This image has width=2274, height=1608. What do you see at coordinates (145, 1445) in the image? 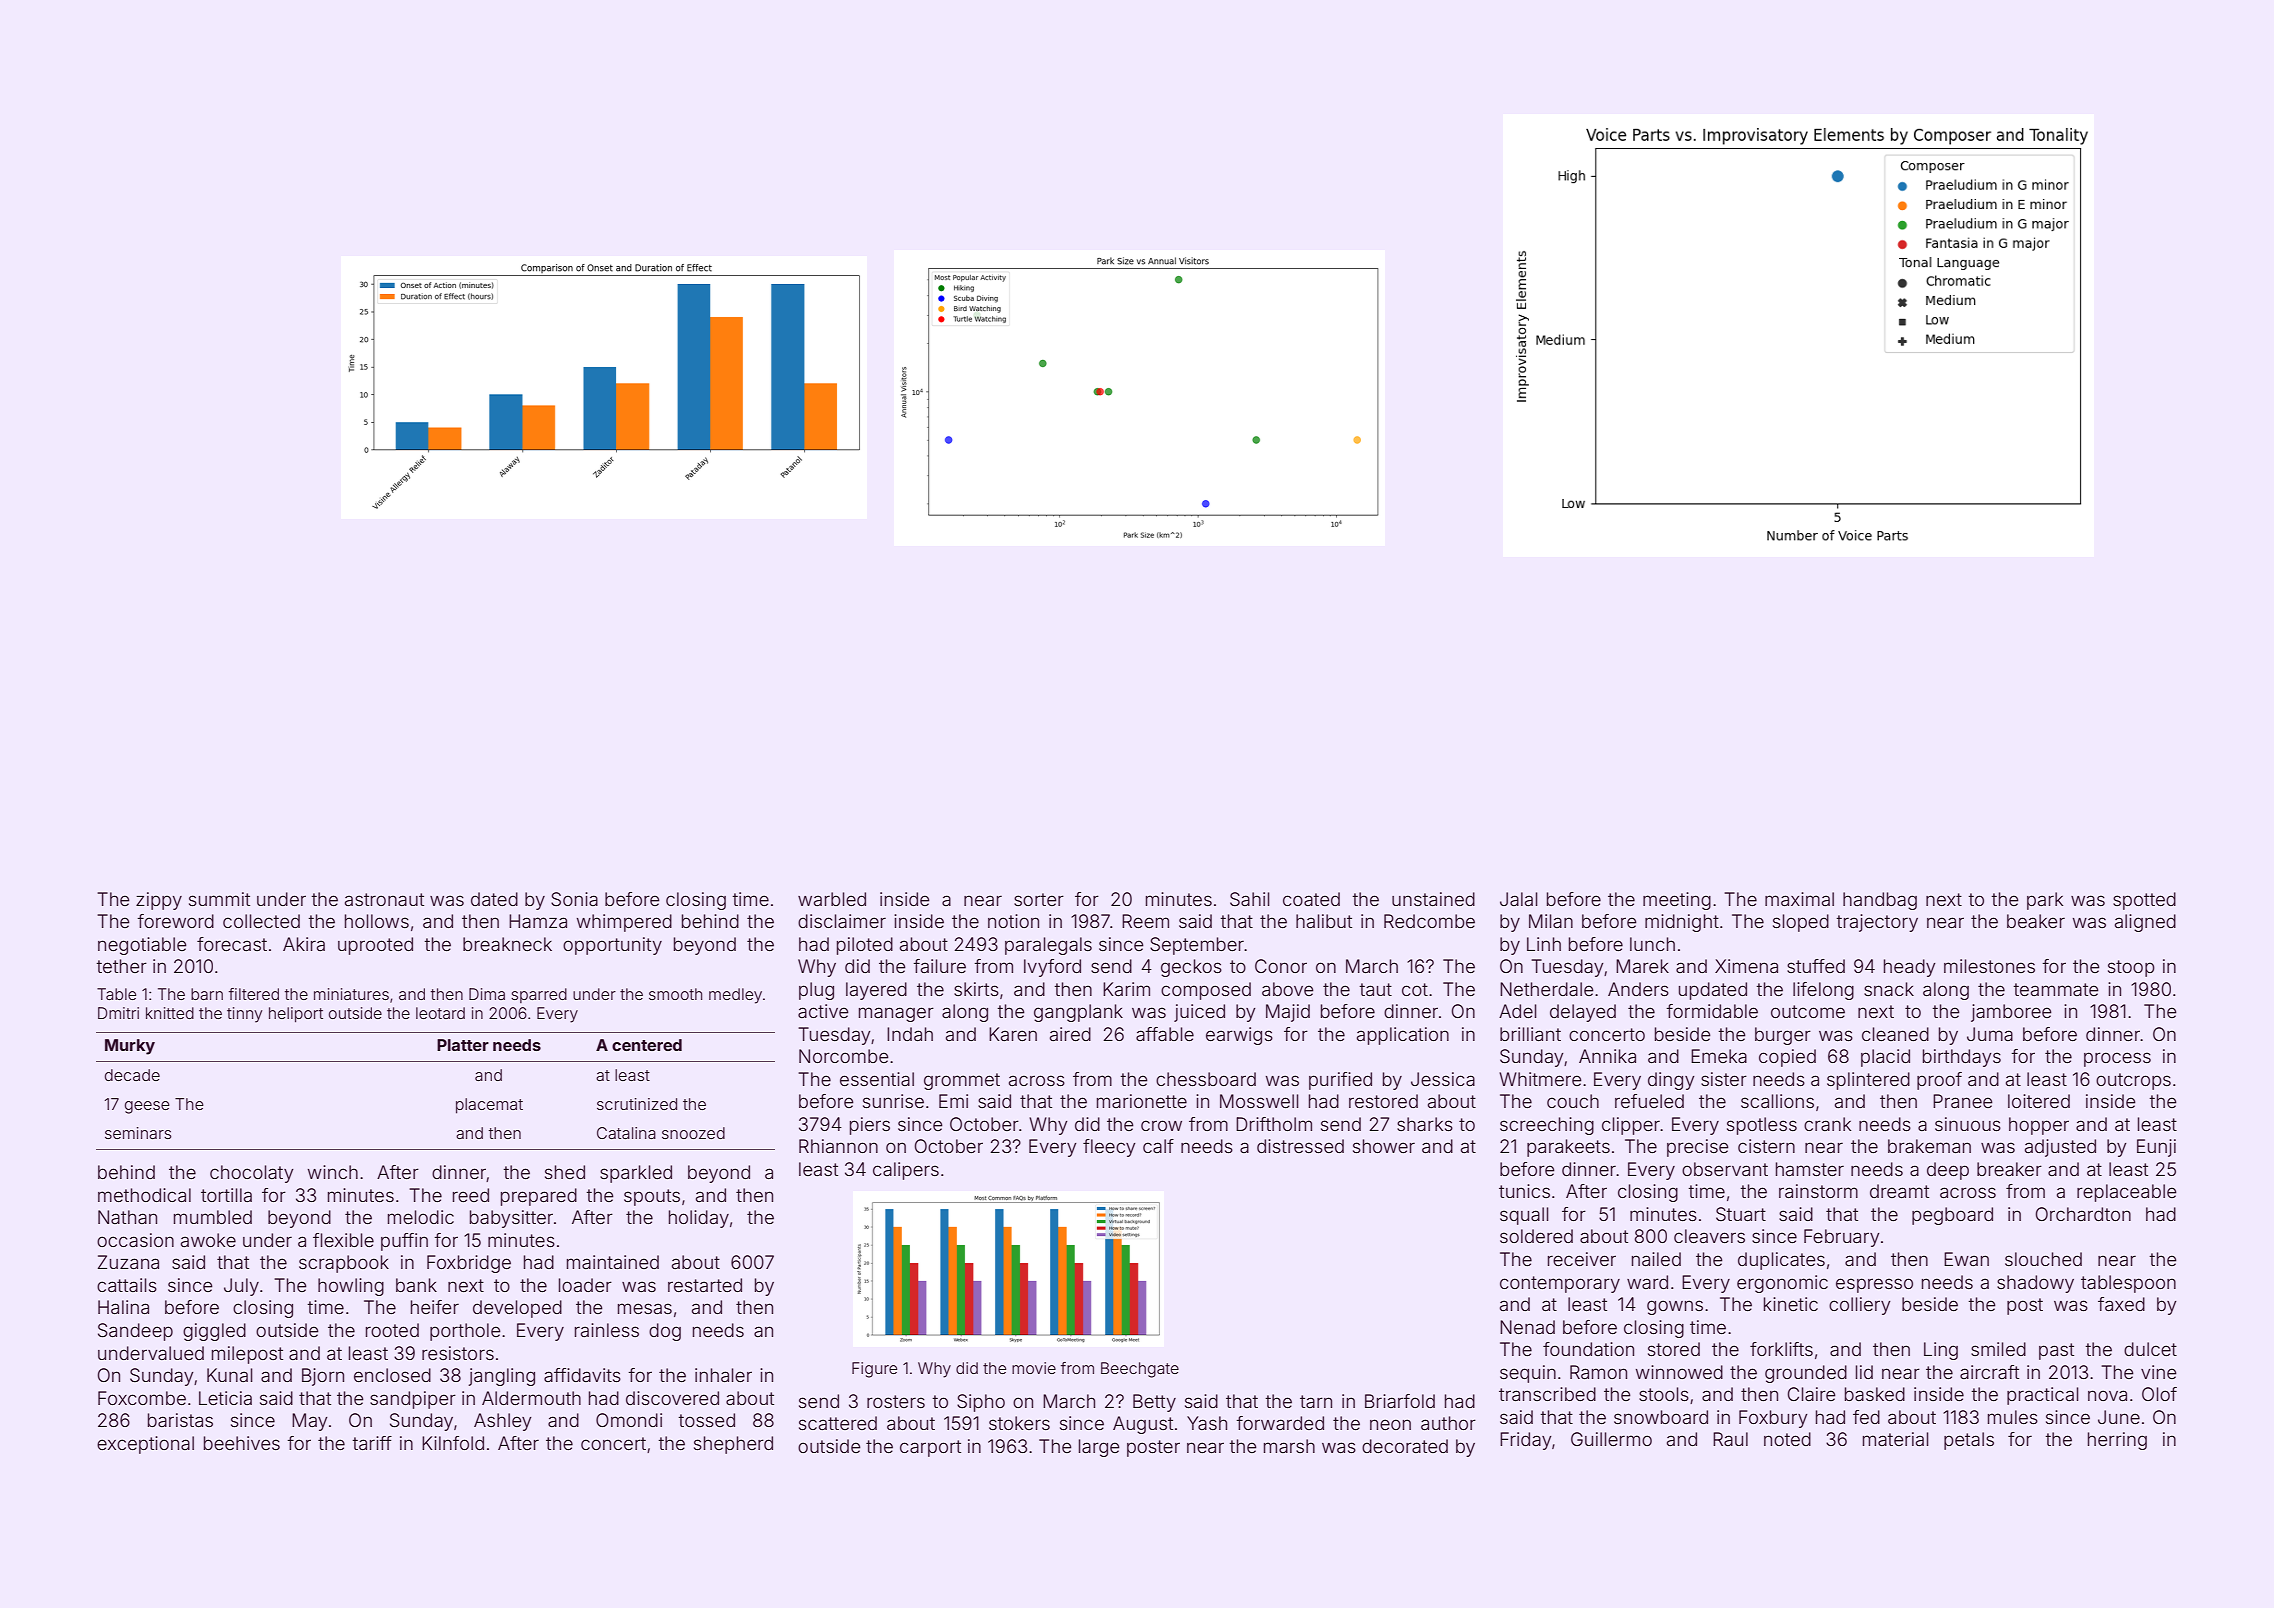
I see `exceptional` at bounding box center [145, 1445].
